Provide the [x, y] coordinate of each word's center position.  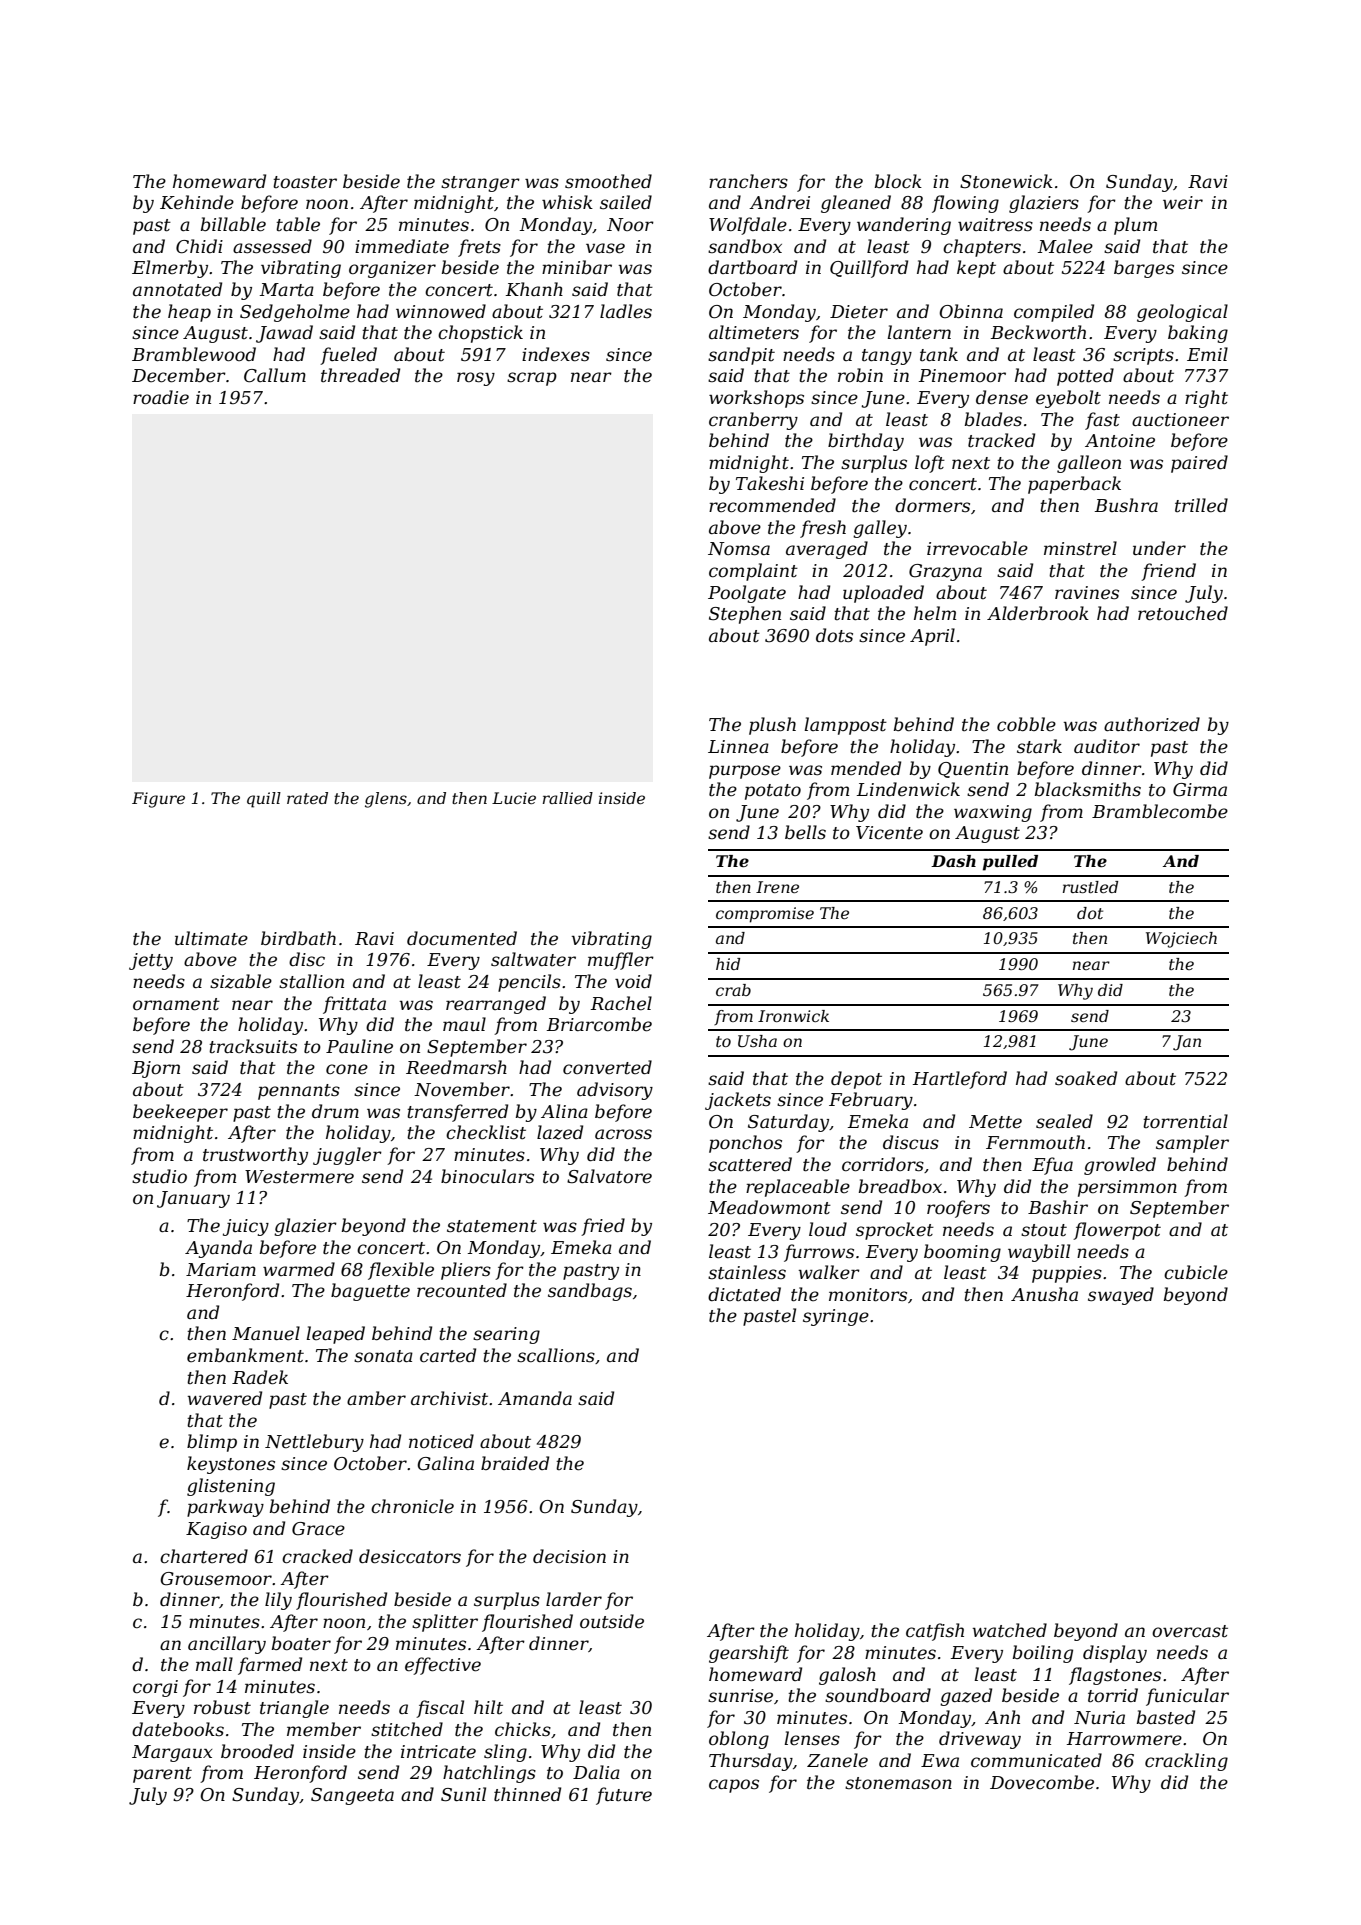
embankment [245, 1355]
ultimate [211, 938]
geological [1182, 313]
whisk [567, 202]
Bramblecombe [1160, 811]
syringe [836, 1317]
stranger [480, 184]
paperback [1074, 485]
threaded [360, 375]
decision [569, 1556]
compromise [765, 915]
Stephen [745, 615]
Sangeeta [352, 1796]
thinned [527, 1794]
